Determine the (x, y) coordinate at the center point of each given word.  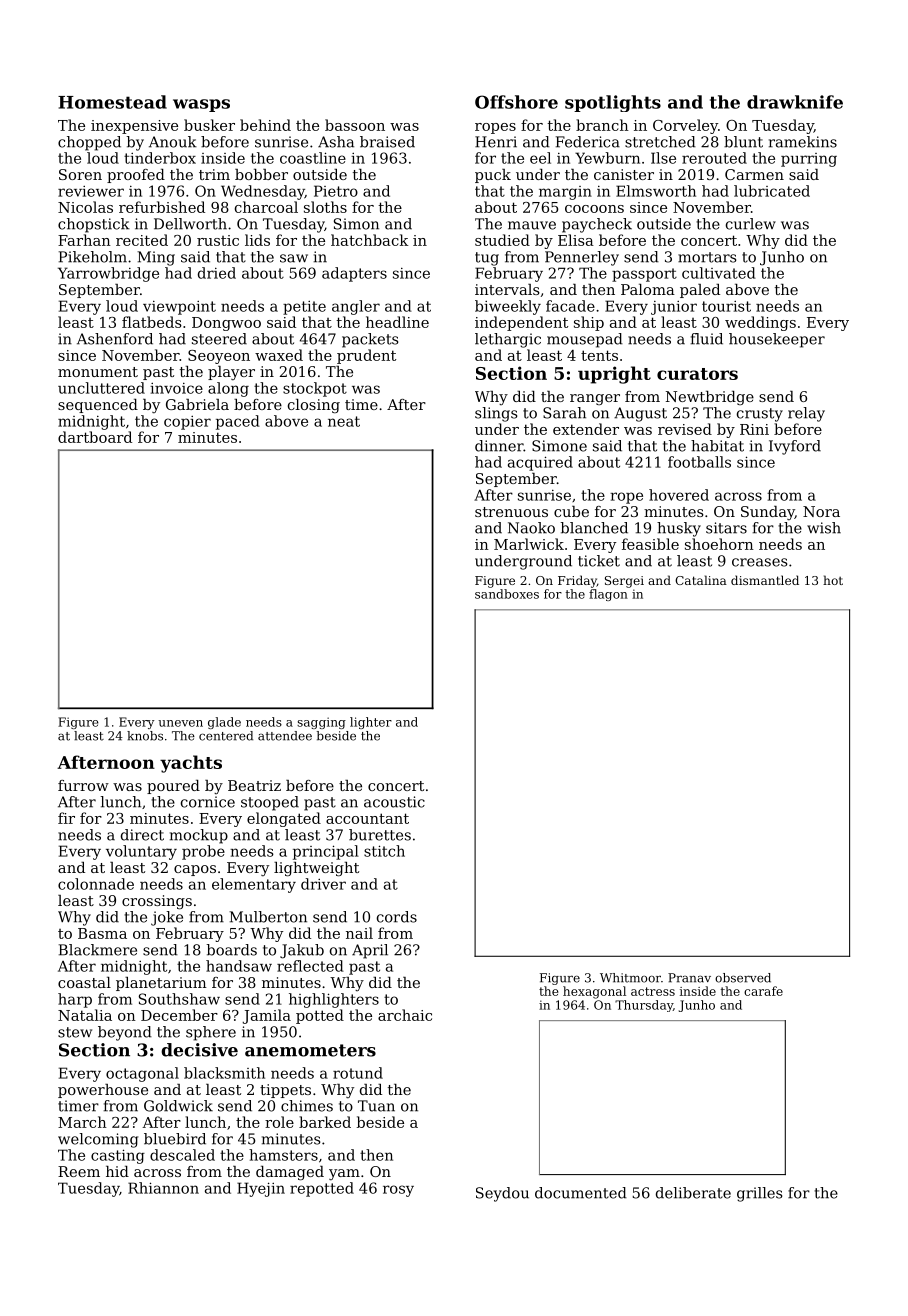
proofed (136, 176)
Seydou (502, 1194)
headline (397, 322)
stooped (270, 803)
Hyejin (261, 1189)
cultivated (719, 273)
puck (493, 176)
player (231, 373)
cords (397, 917)
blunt (743, 142)
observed (743, 978)
